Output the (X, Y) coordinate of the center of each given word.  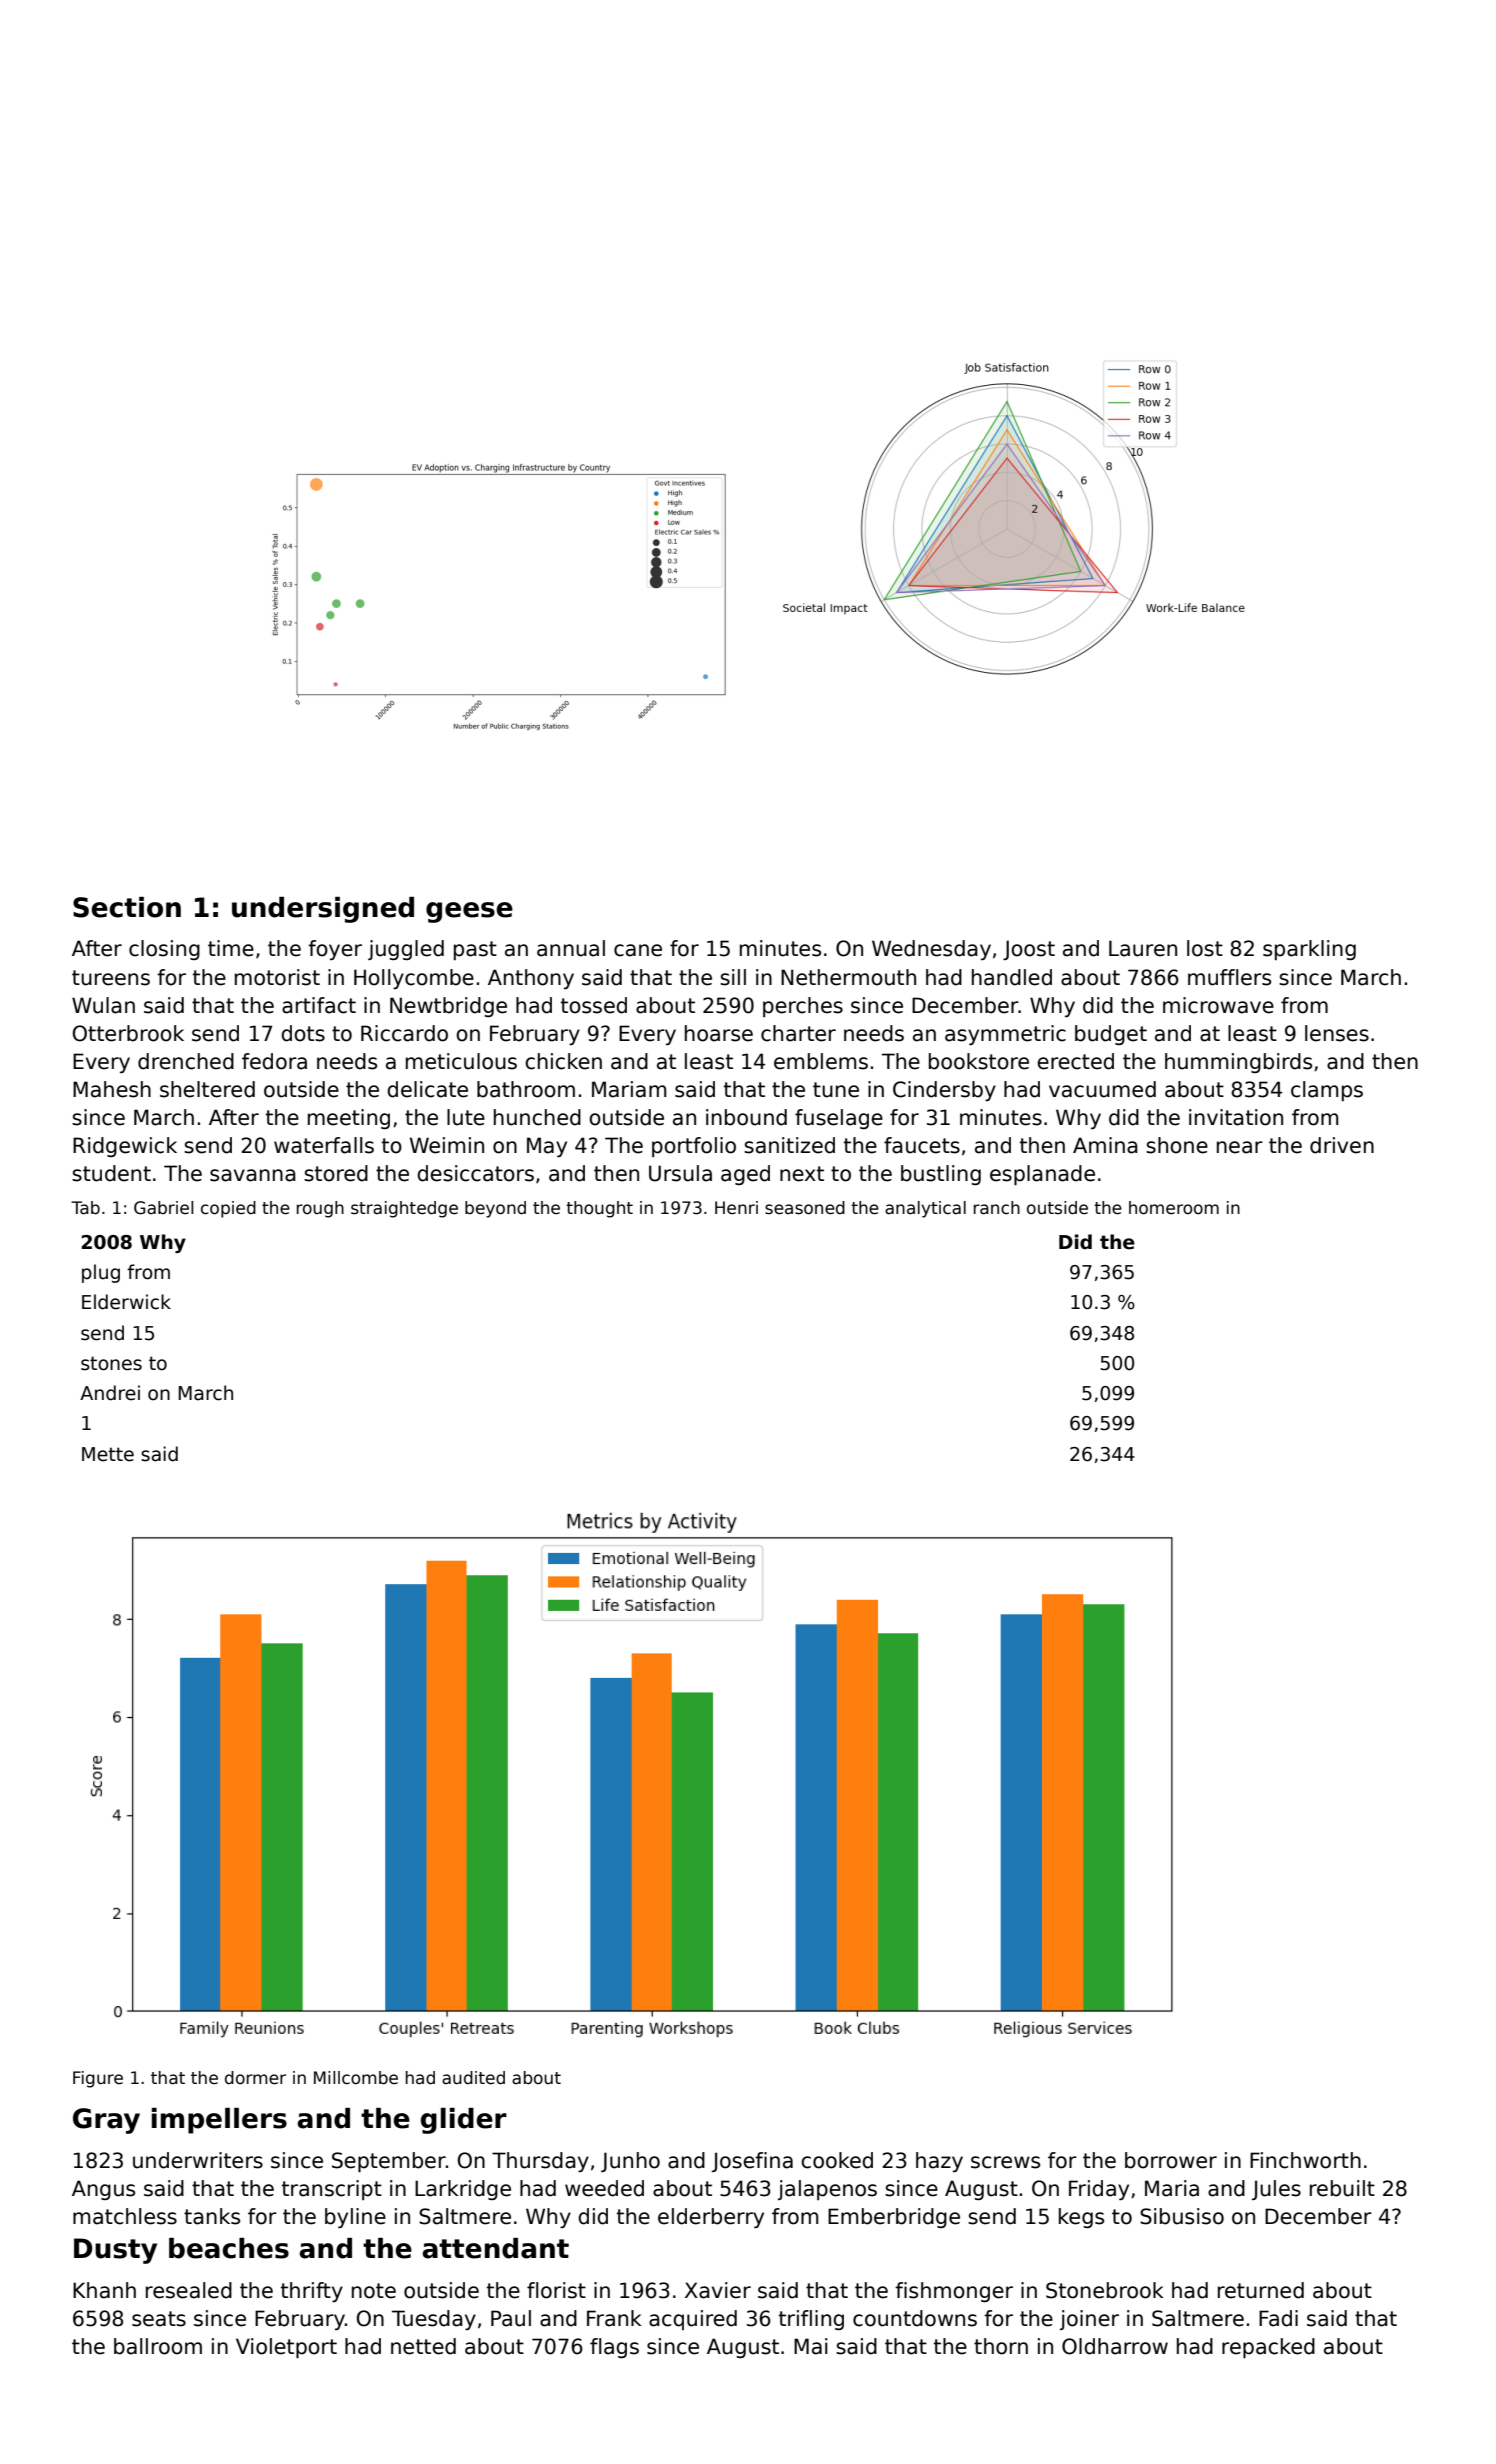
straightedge (404, 1209)
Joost (1029, 950)
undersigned (323, 910)
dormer (255, 2078)
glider (464, 2121)
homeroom (1174, 1208)
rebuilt (1342, 2188)
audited (473, 2078)
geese (469, 912)
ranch (997, 1208)
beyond (495, 1209)
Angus (103, 2190)
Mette (108, 1454)
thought (599, 1209)
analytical (925, 1209)
